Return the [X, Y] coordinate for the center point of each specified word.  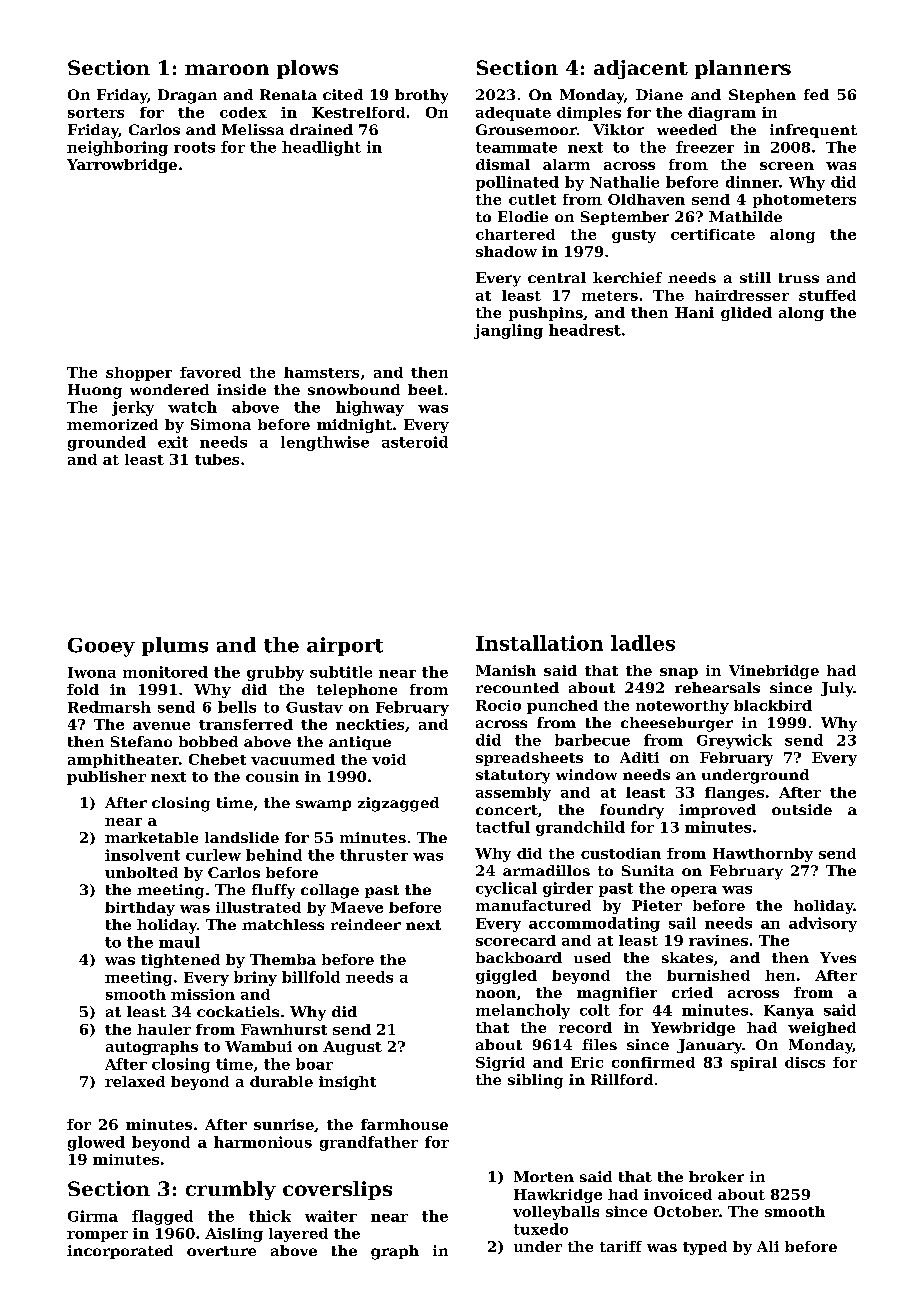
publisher [106, 778]
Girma [93, 1216]
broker [716, 1176]
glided [746, 314]
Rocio [498, 705]
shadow [506, 251]
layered [298, 1235]
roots [194, 147]
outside [802, 809]
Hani [694, 312]
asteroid [415, 442]
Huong [95, 391]
